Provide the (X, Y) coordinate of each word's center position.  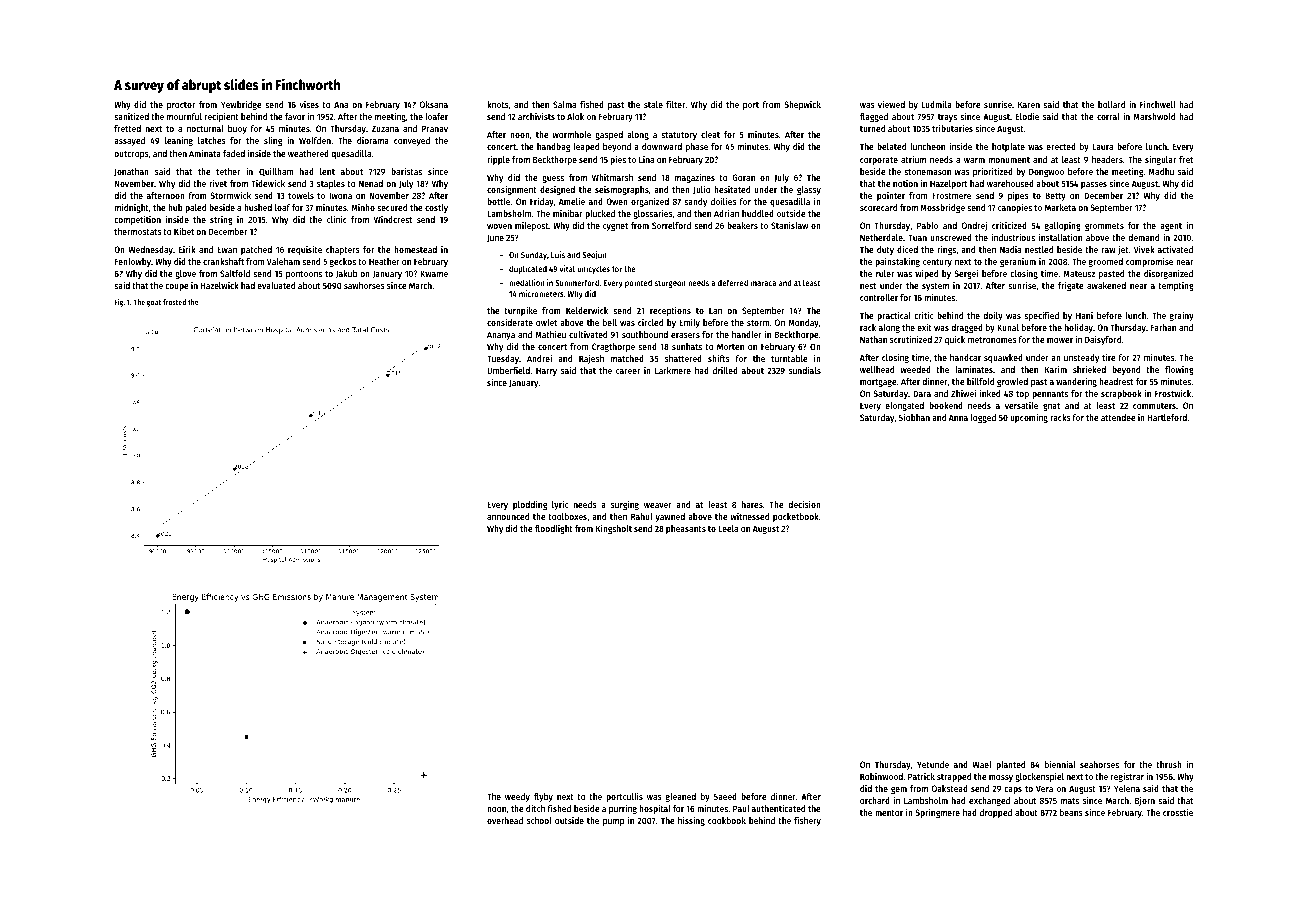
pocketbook (796, 517)
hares (752, 504)
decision (804, 504)
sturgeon (670, 284)
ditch (535, 808)
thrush (1169, 764)
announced (508, 516)
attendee (1118, 417)
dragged (967, 328)
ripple (498, 160)
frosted (174, 302)
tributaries (952, 128)
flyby (543, 797)
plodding (530, 505)
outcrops (131, 155)
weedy (517, 797)
